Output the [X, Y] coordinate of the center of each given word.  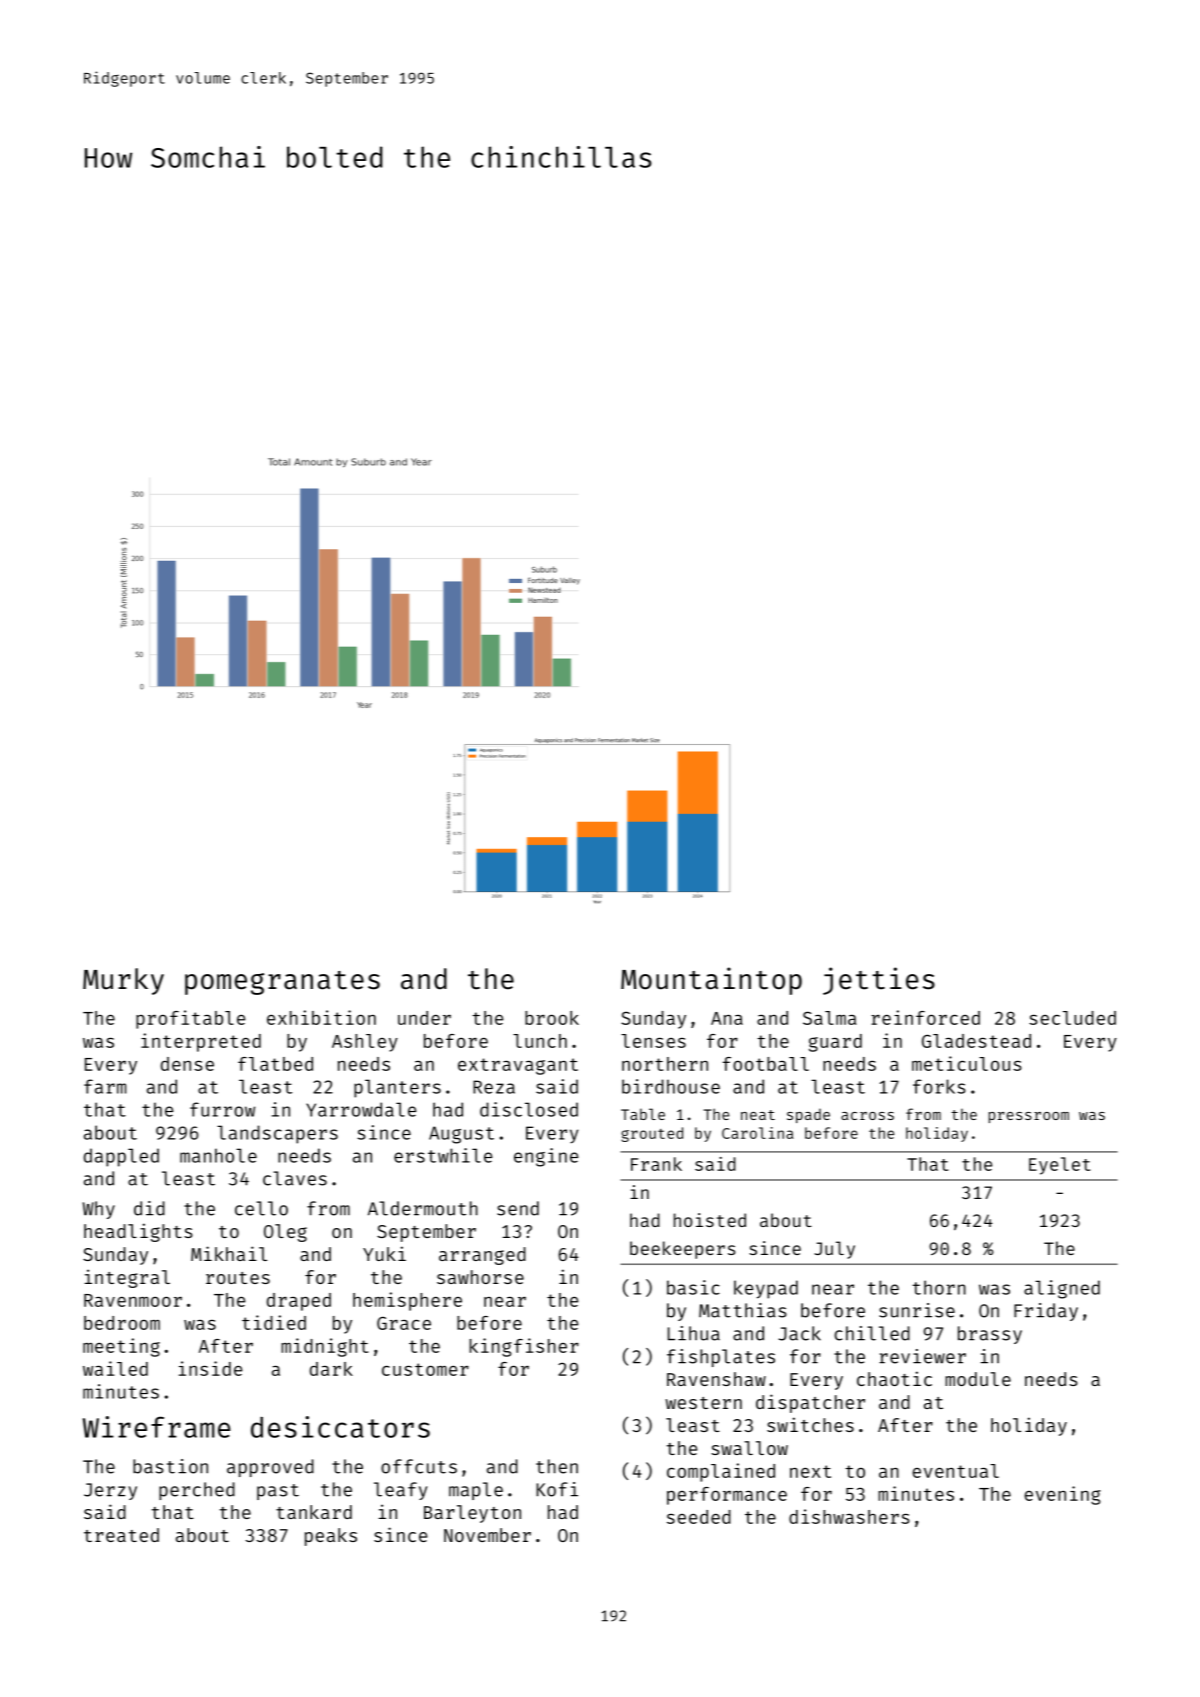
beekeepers [683, 1250]
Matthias [743, 1310]
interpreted [201, 1042]
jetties [879, 981]
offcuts [419, 1466]
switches [810, 1424]
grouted [652, 1134]
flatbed [275, 1064]
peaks [331, 1537]
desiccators [340, 1427]
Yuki [384, 1253]
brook [552, 1018]
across [867, 1116]
